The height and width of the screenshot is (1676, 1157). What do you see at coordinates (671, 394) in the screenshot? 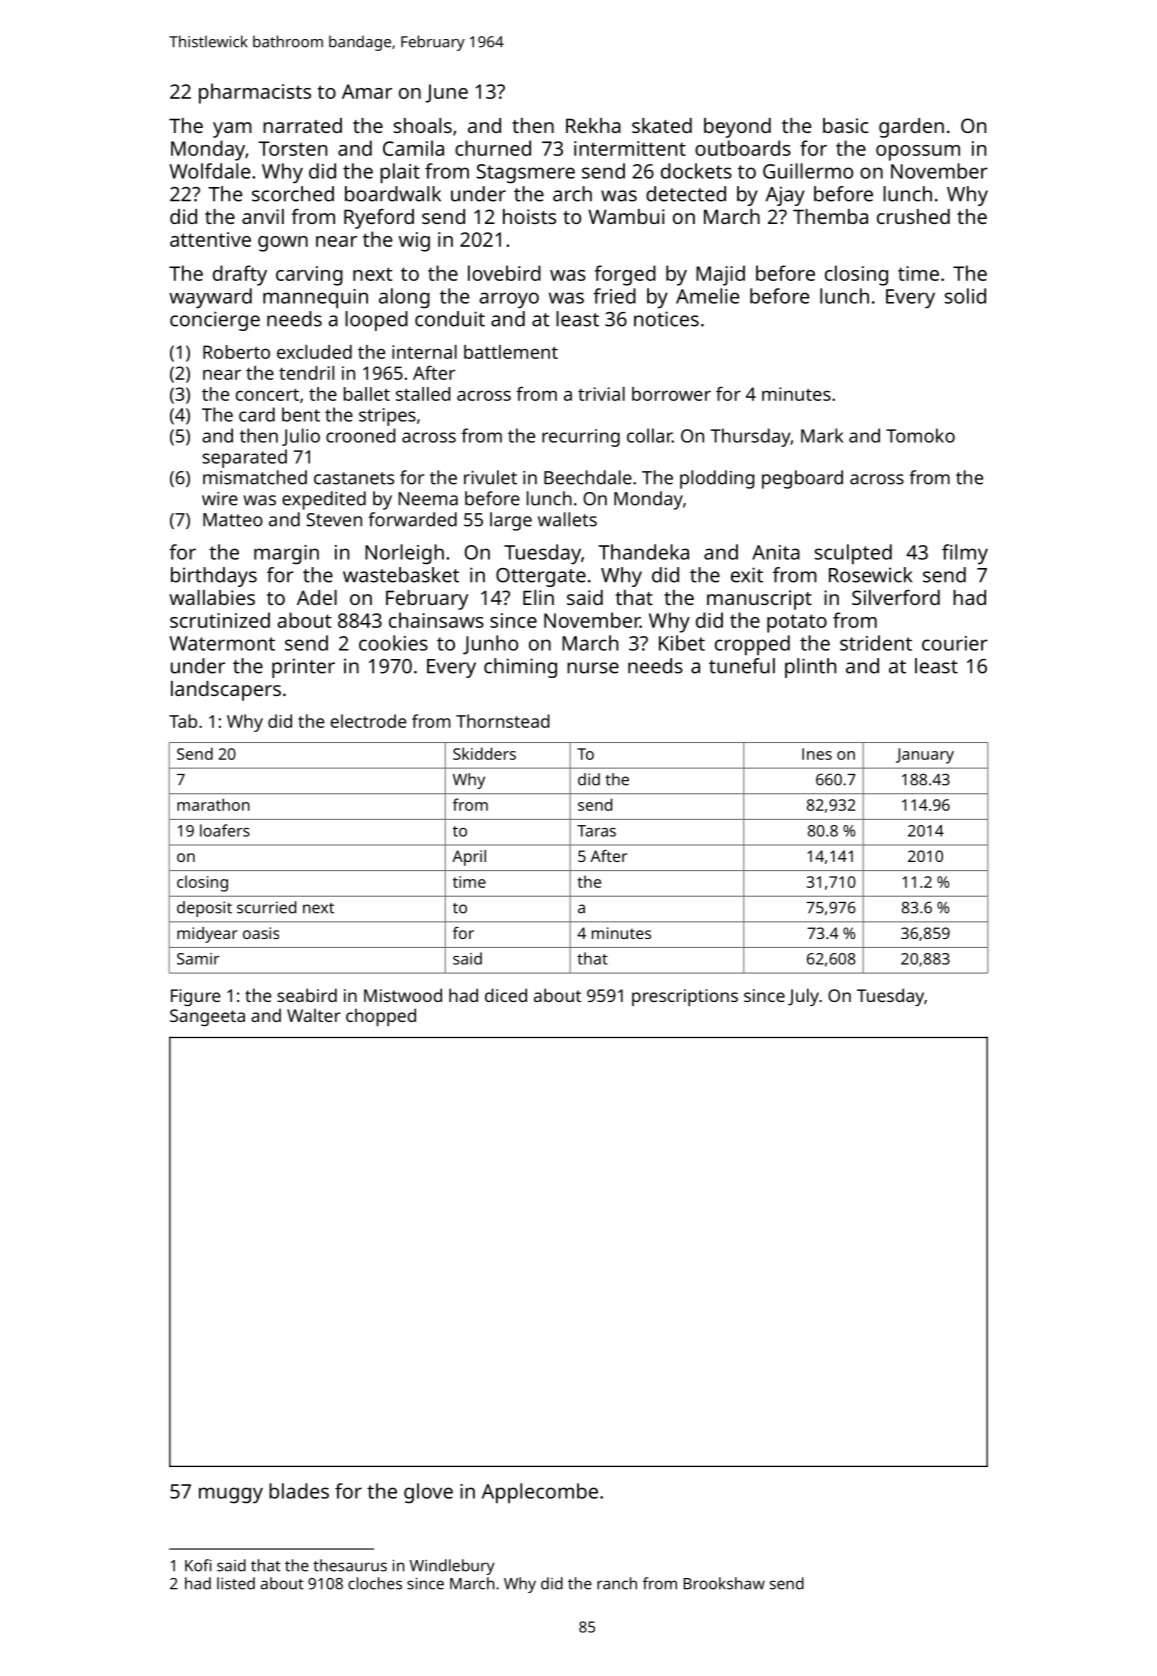
I see `borrower` at bounding box center [671, 394].
